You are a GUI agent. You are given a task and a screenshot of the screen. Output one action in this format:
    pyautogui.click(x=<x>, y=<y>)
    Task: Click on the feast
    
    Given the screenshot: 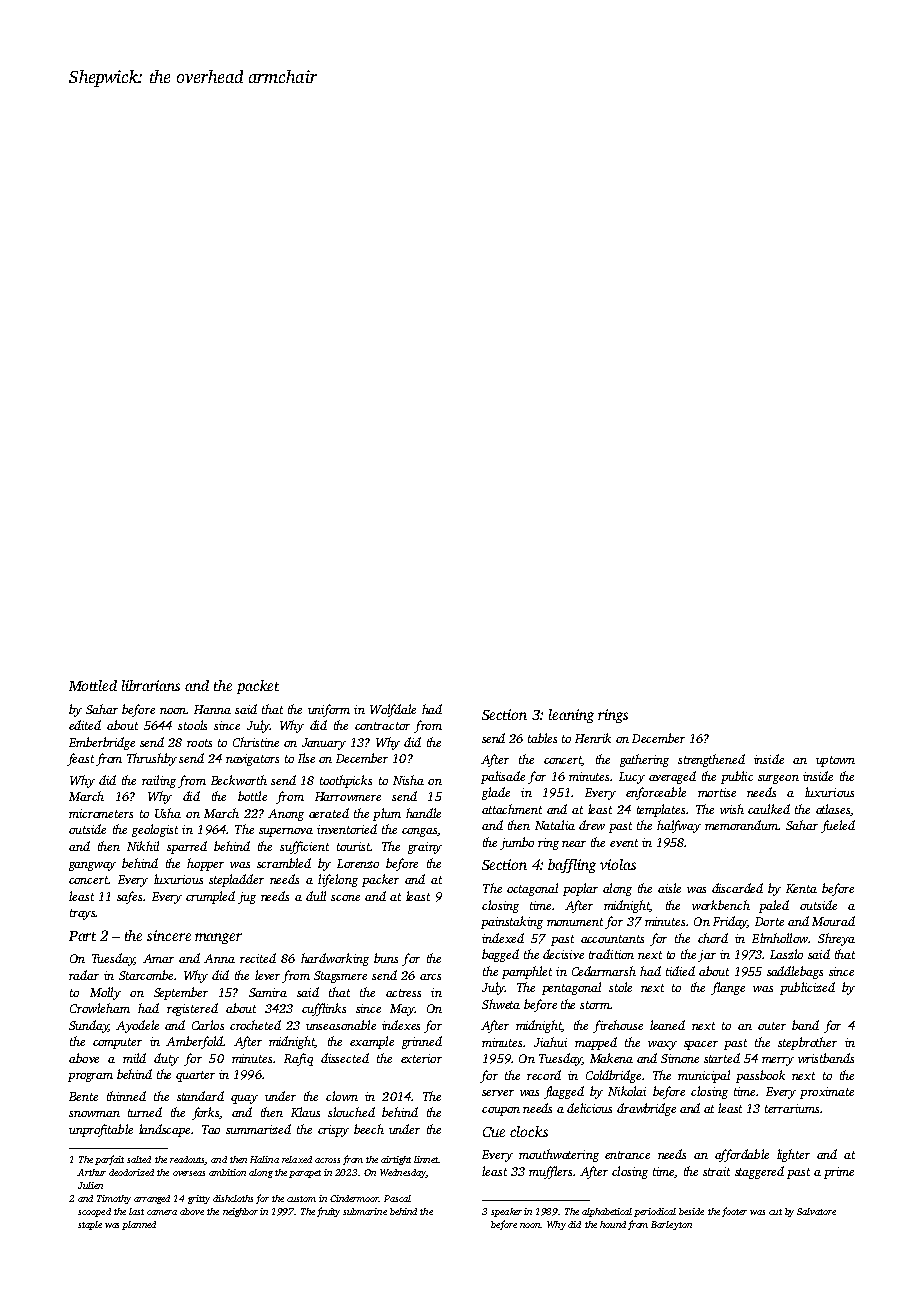 What is the action you would take?
    pyautogui.click(x=80, y=759)
